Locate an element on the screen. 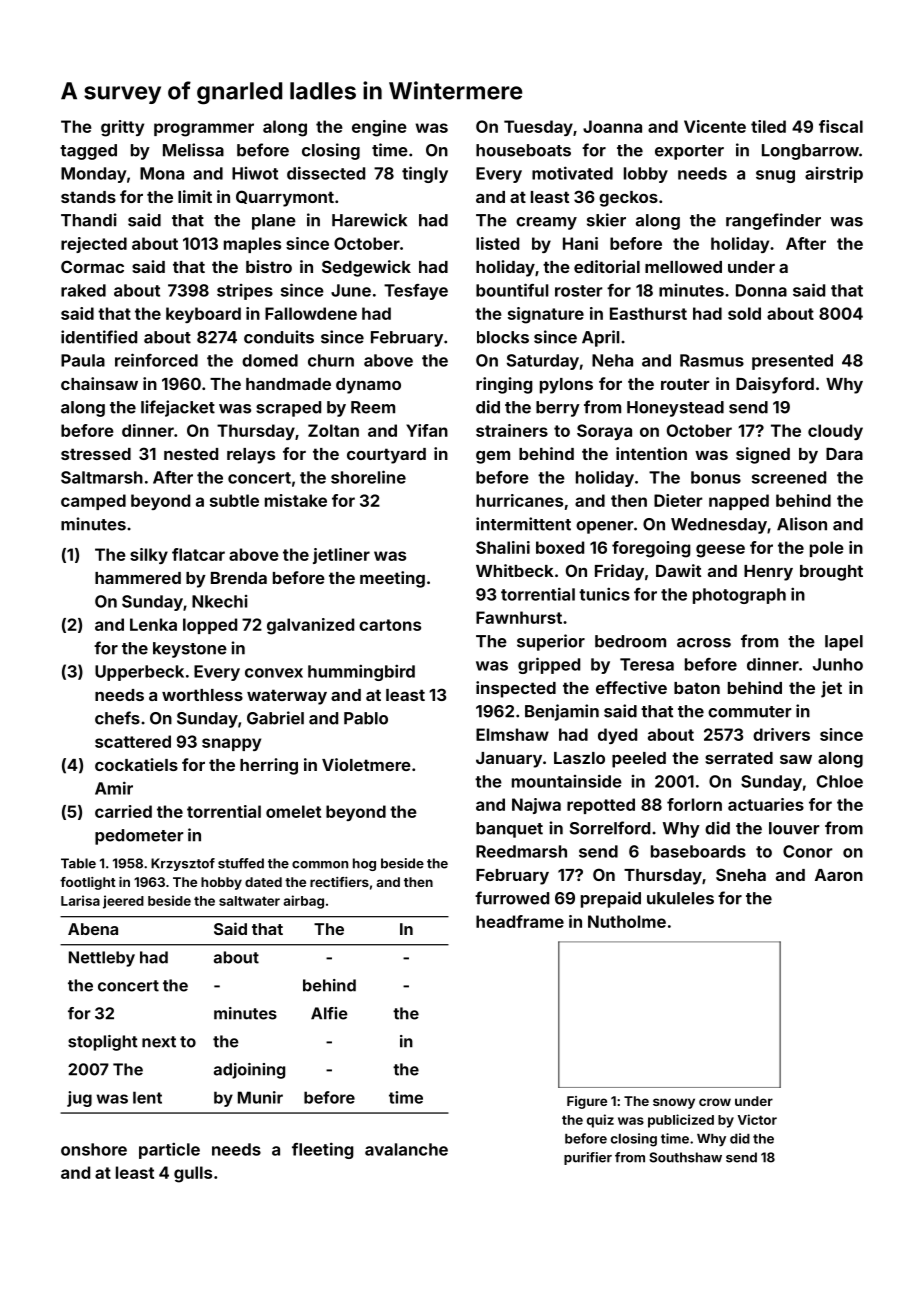 Image resolution: width=924 pixels, height=1308 pixels. rangefinder is located at coordinates (773, 221).
